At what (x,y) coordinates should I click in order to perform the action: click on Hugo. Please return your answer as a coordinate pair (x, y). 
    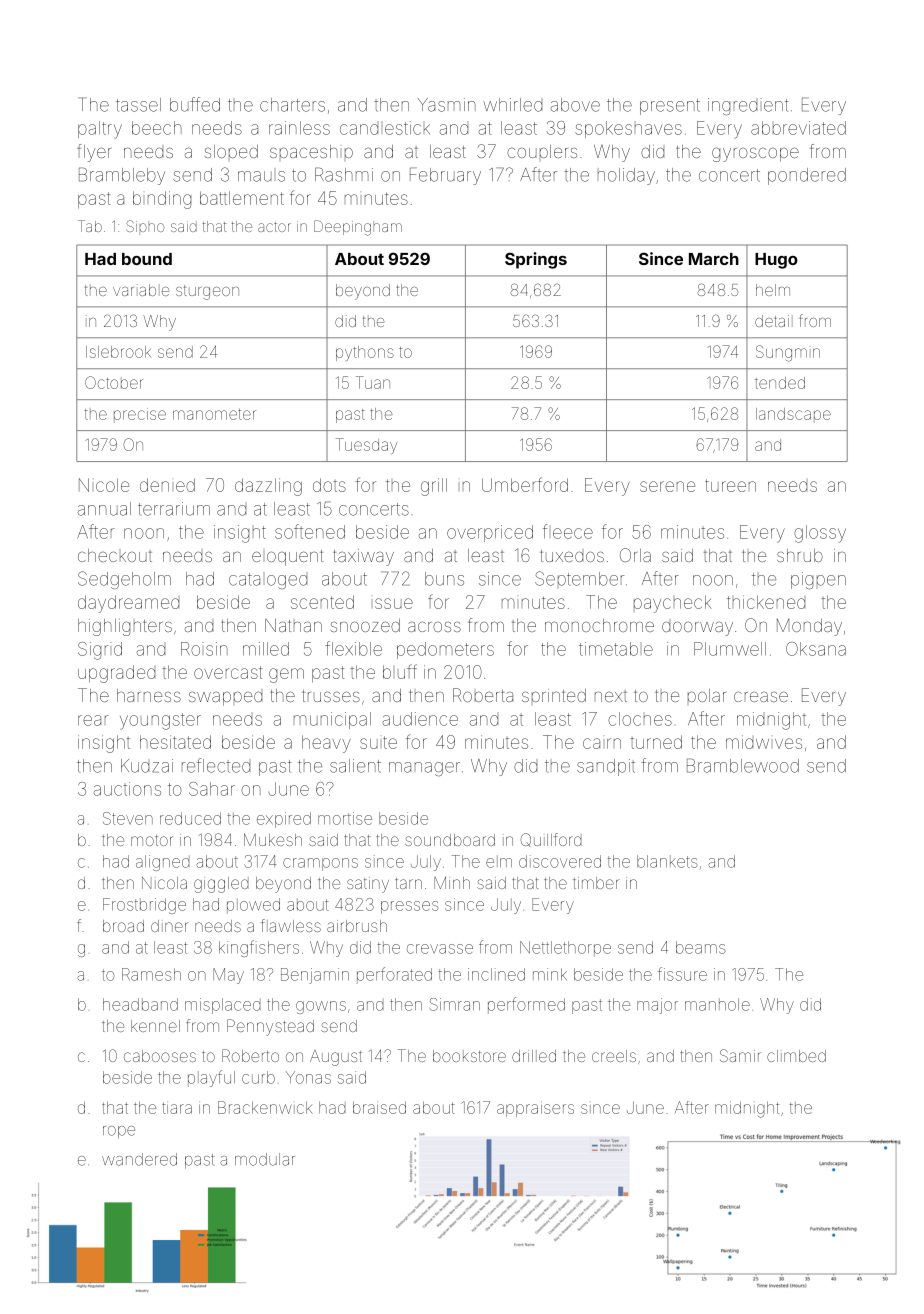
    Looking at the image, I should click on (776, 261).
